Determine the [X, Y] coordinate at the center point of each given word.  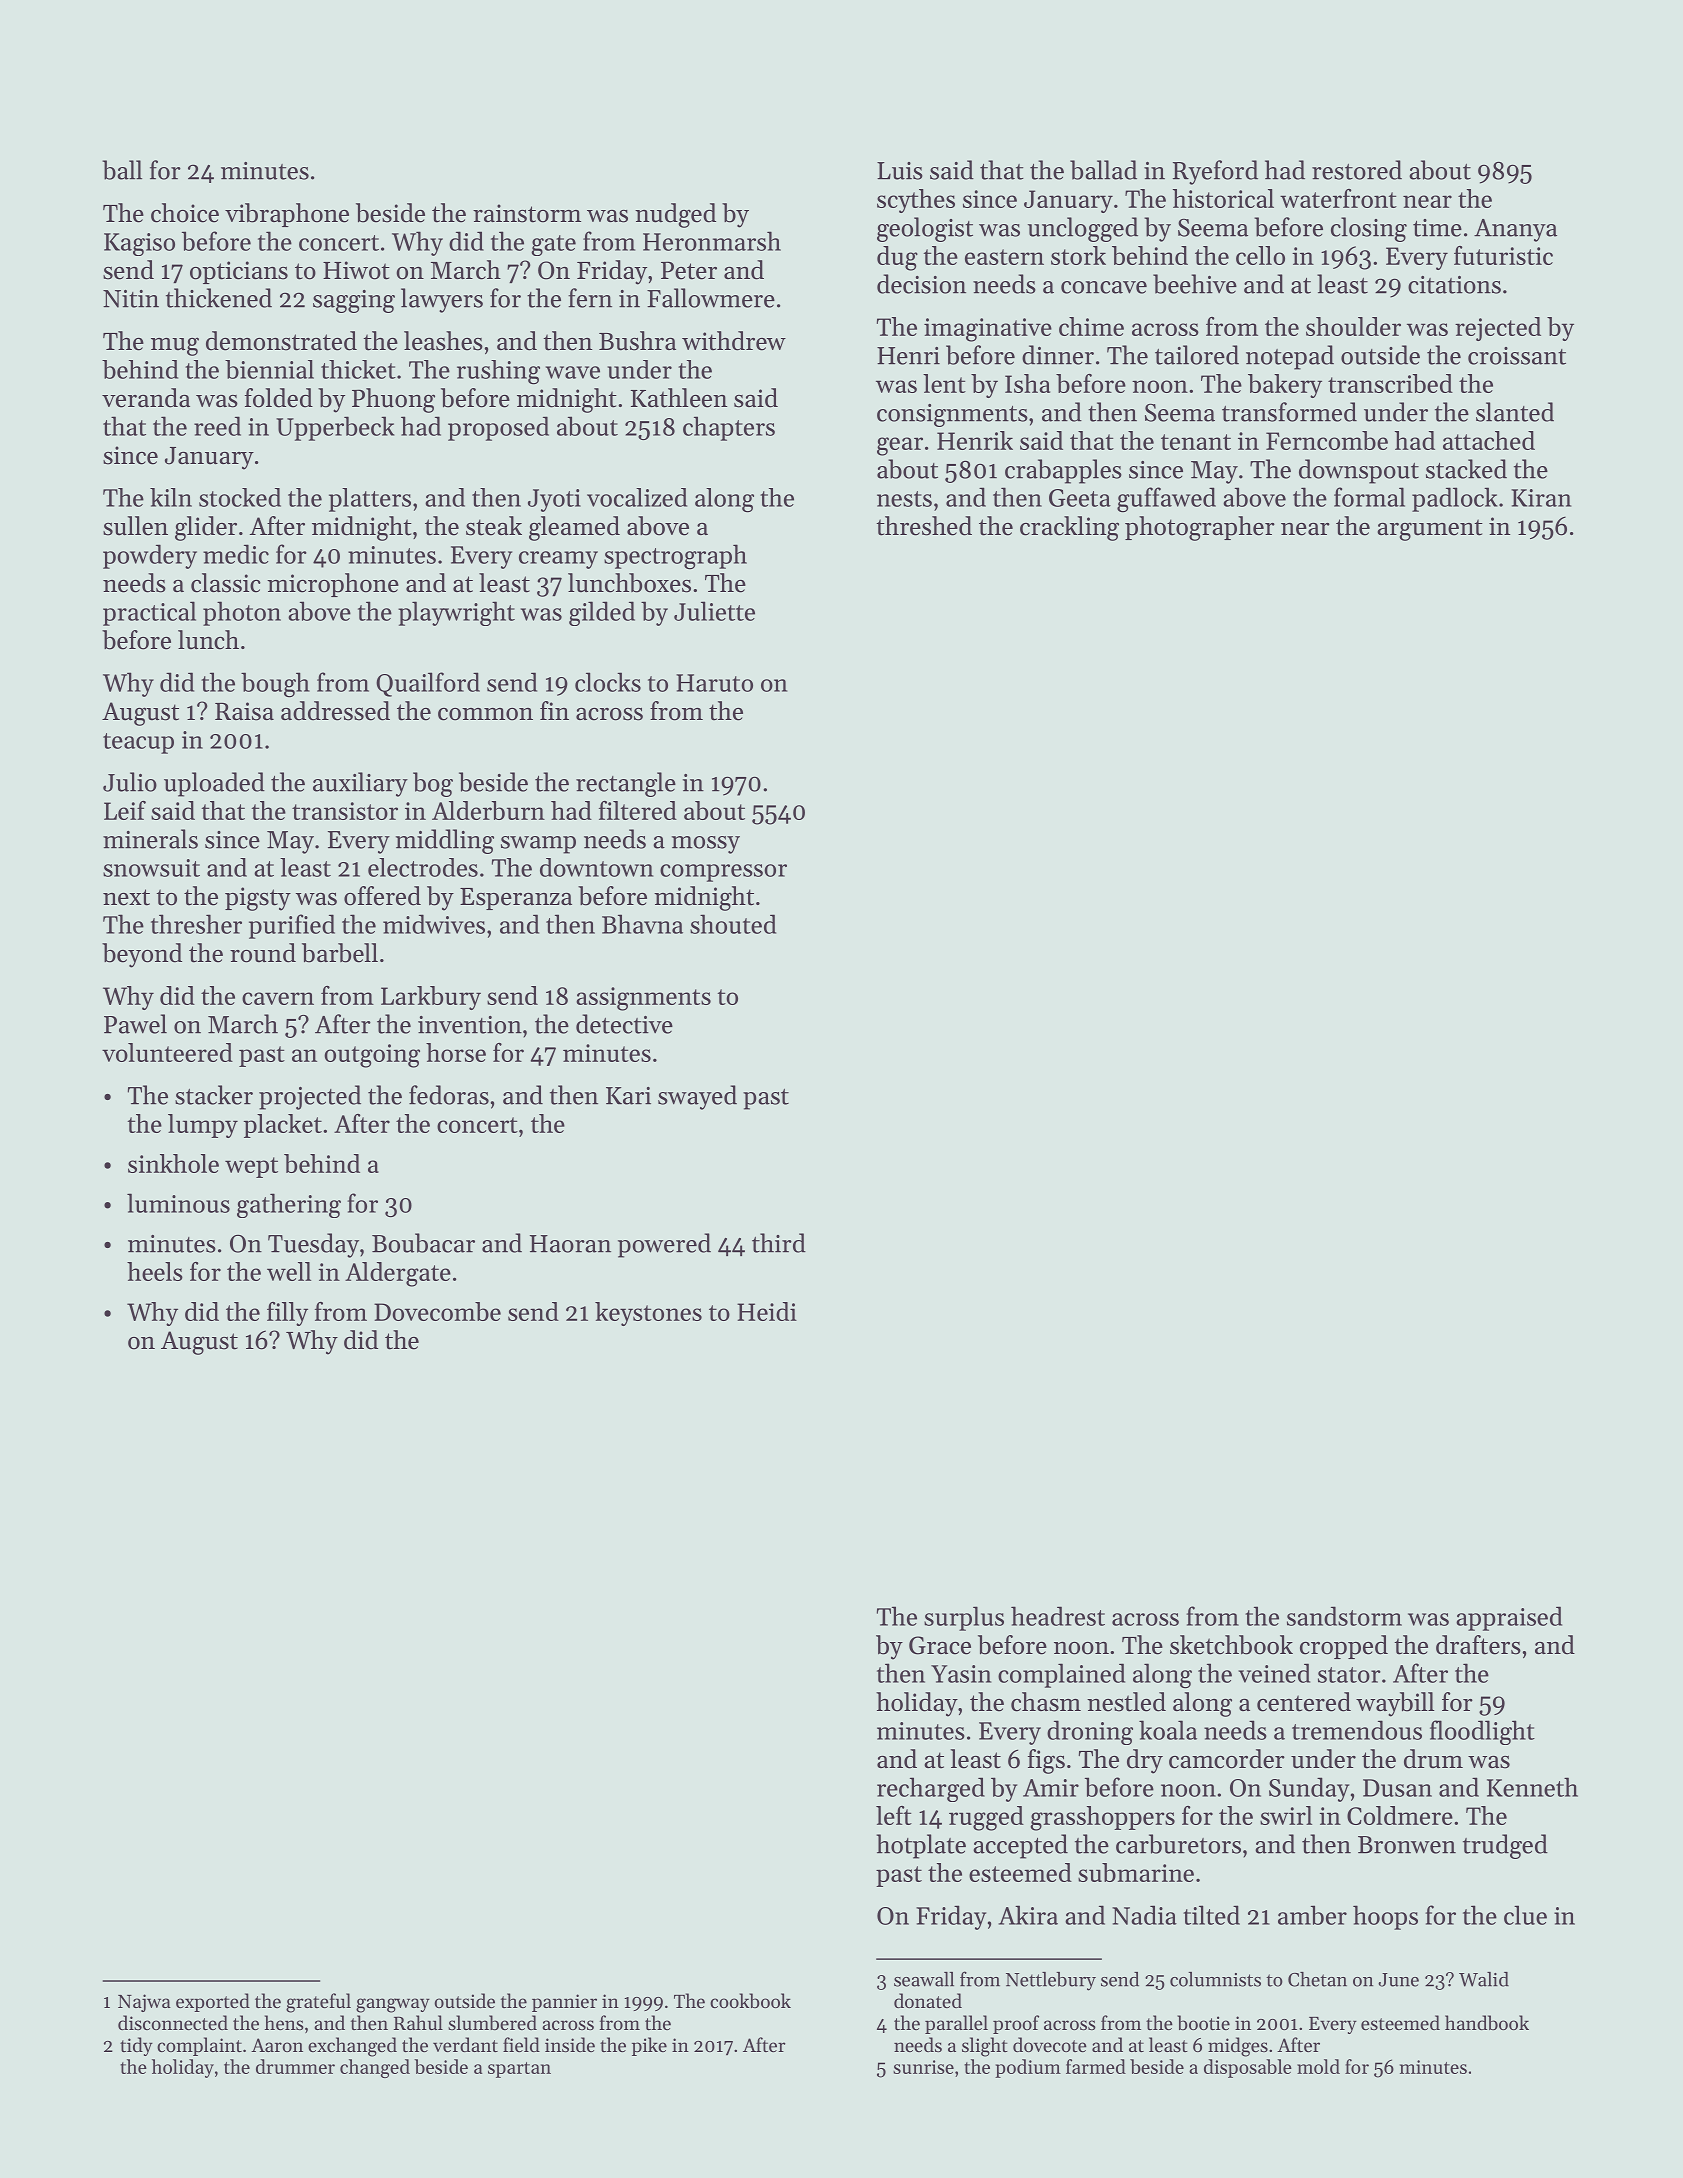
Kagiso [139, 244]
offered [382, 896]
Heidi [767, 1311]
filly [287, 1314]
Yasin [961, 1674]
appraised [1509, 1618]
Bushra [637, 341]
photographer [1200, 528]
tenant [1196, 442]
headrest [1058, 1616]
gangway [393, 2005]
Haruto [714, 683]
